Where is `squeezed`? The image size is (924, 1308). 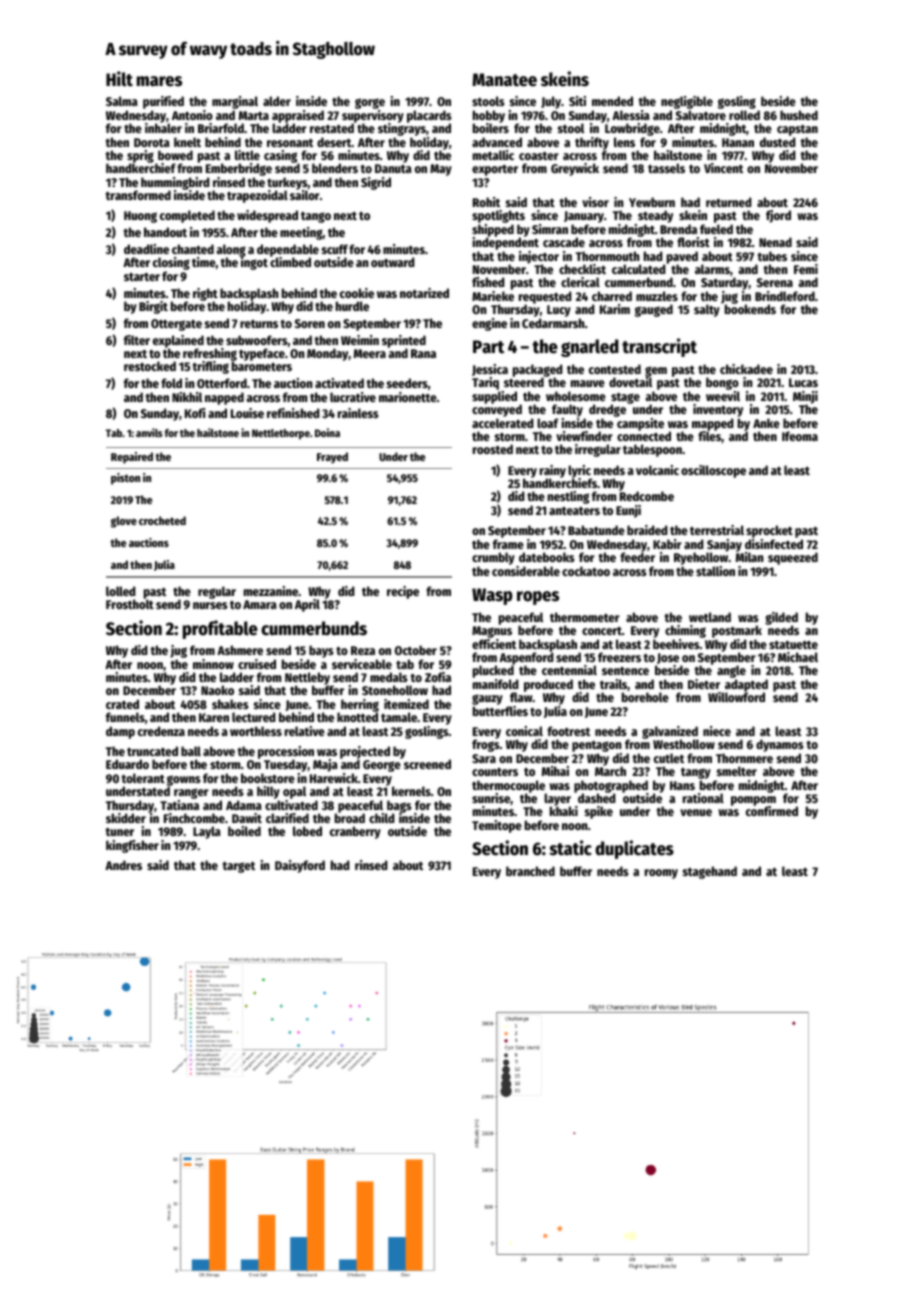 squeezed is located at coordinates (793, 558).
